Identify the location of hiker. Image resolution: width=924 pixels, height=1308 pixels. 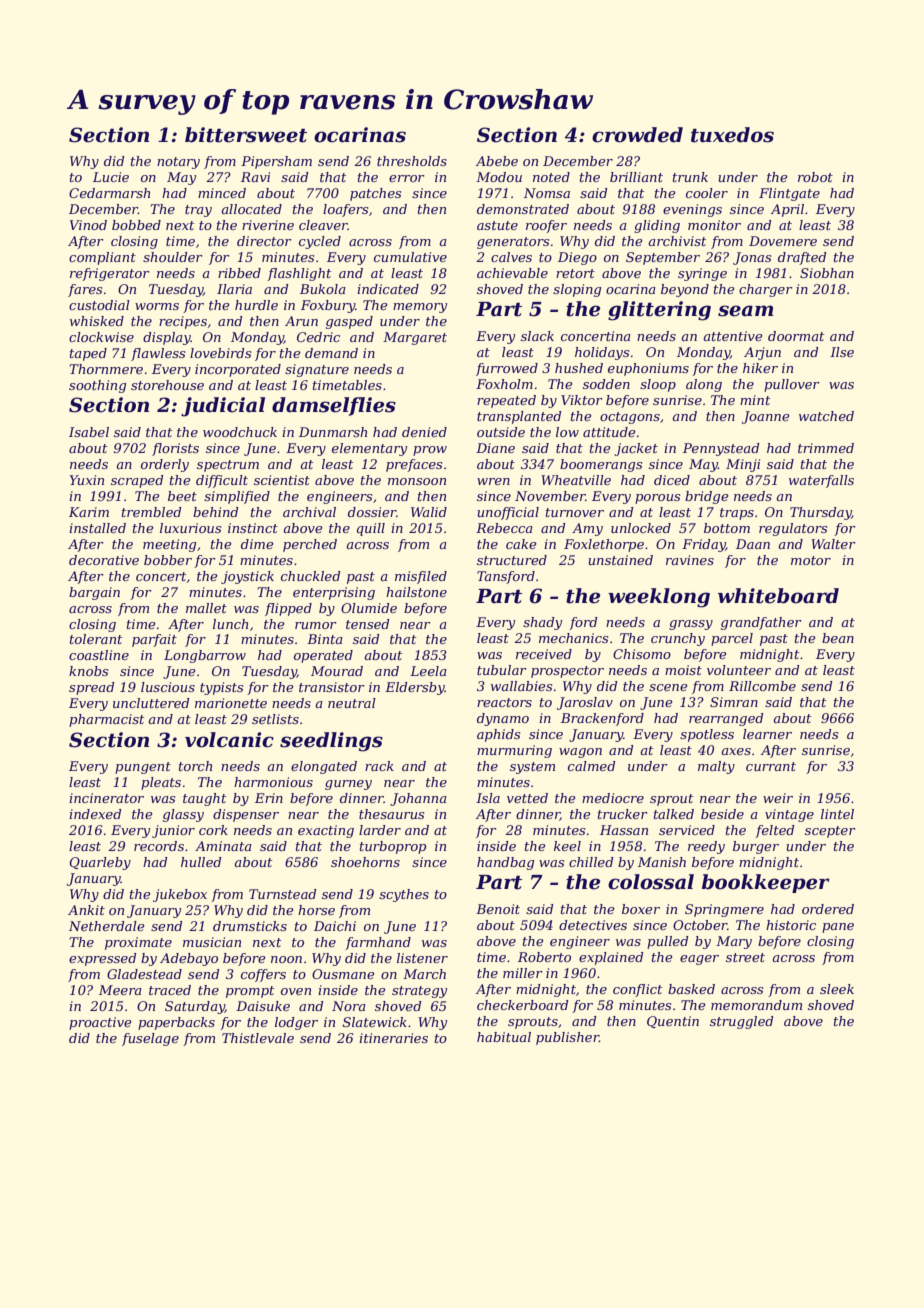
(760, 368).
